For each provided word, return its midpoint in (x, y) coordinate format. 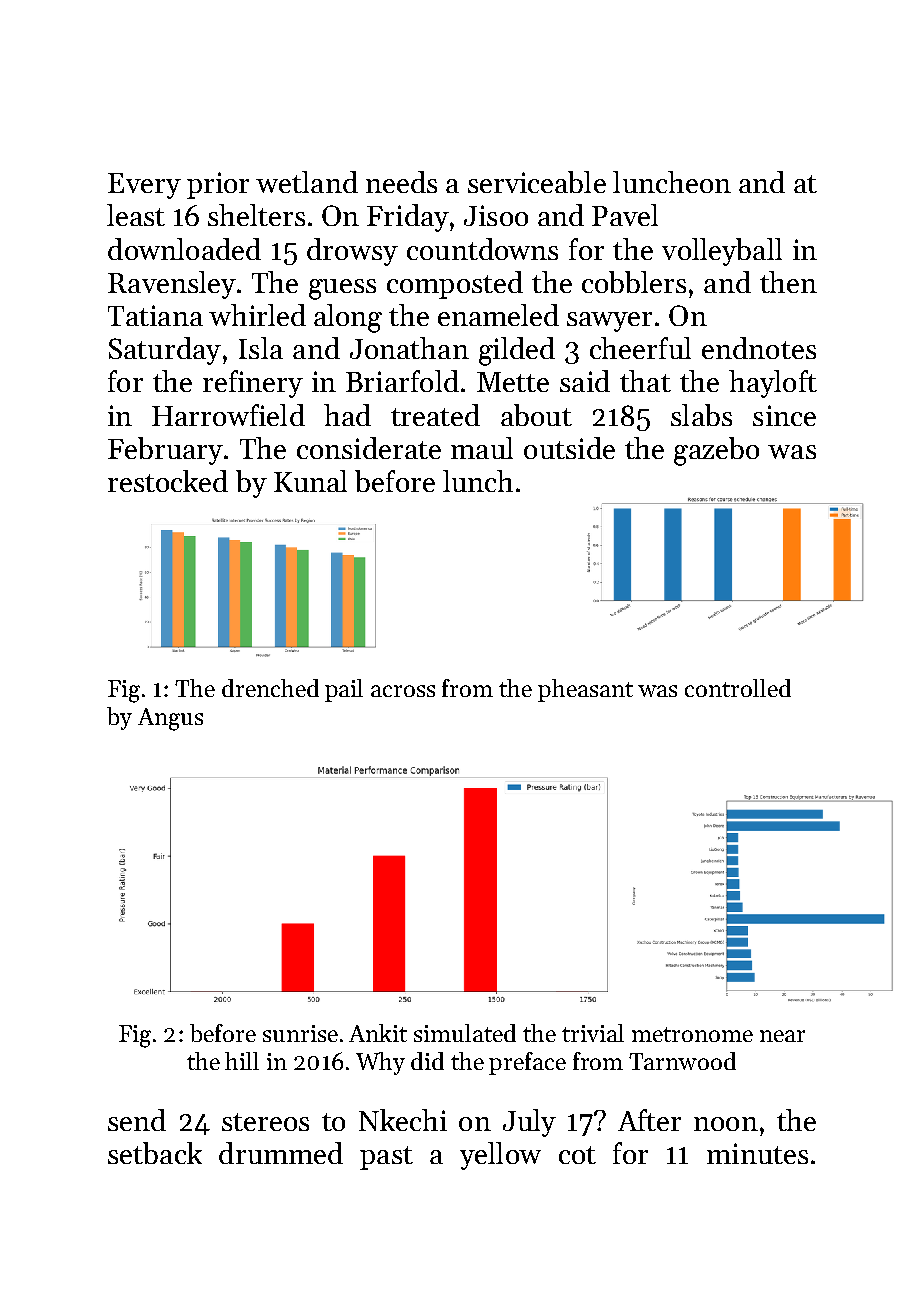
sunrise (300, 1033)
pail (344, 690)
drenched (270, 688)
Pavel (625, 215)
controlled (738, 688)
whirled (257, 315)
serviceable (537, 182)
